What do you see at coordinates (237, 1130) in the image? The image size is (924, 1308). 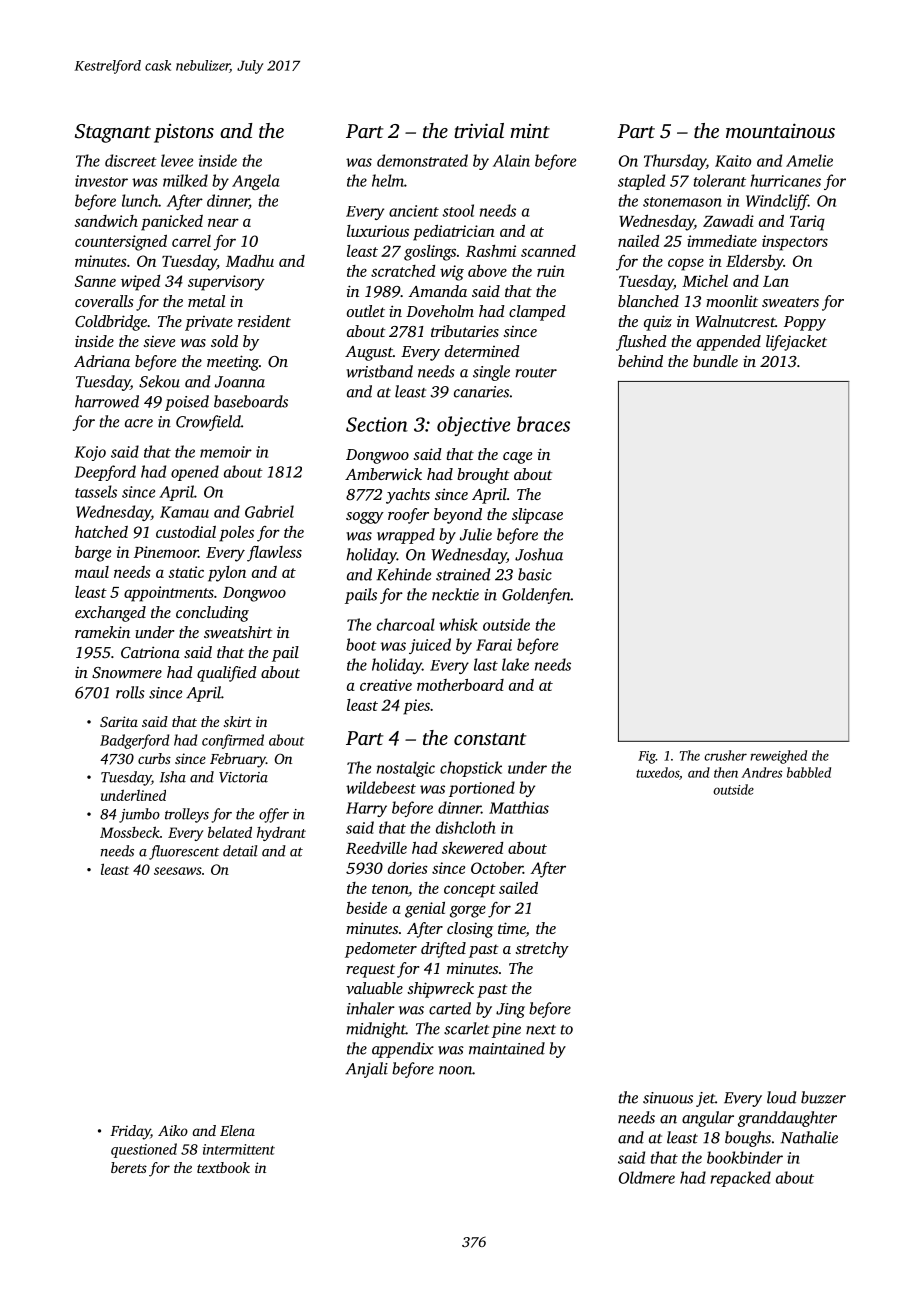 I see `Elena` at bounding box center [237, 1130].
